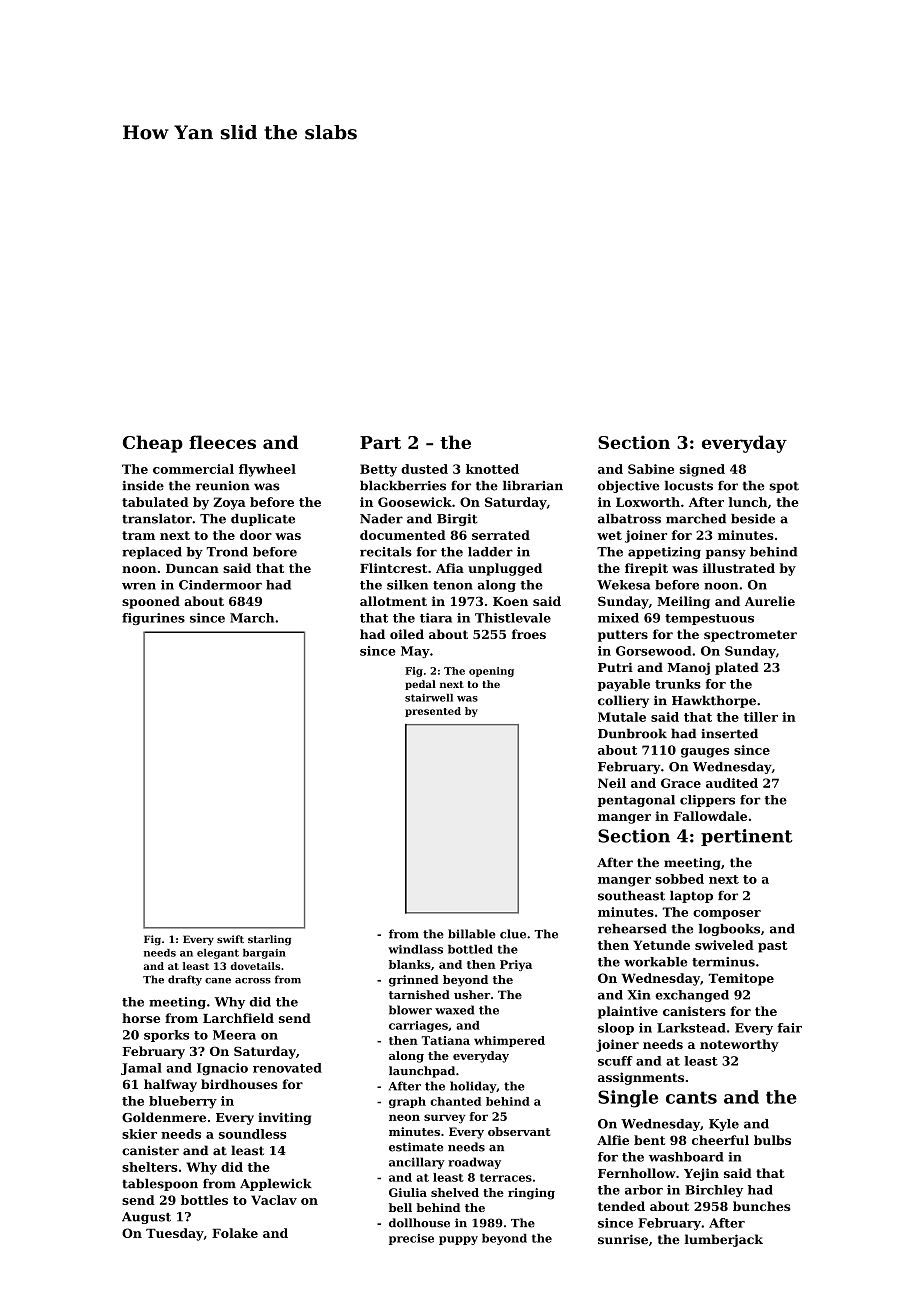 Image resolution: width=924 pixels, height=1308 pixels. I want to click on figurines, so click(153, 619).
